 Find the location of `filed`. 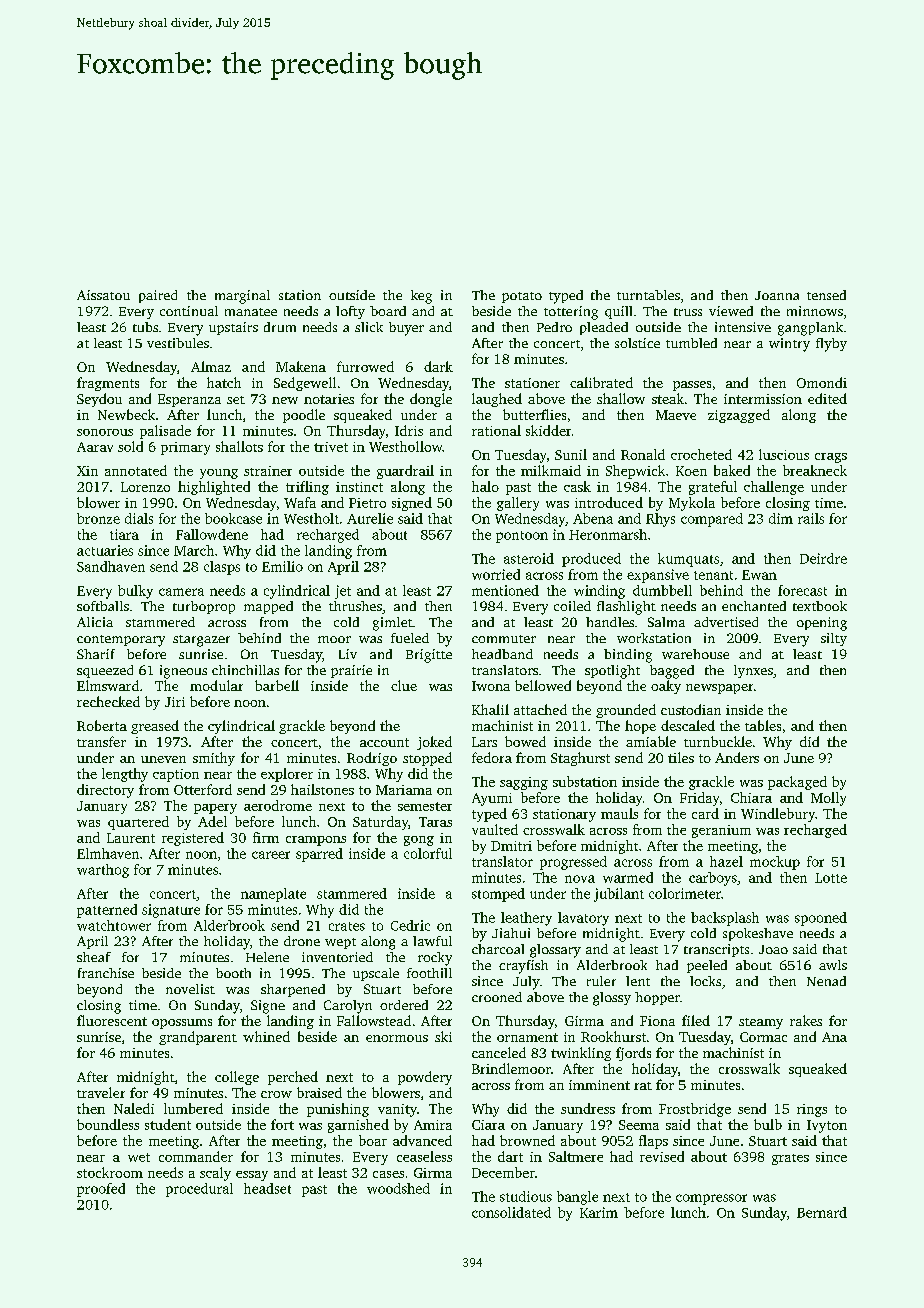

filed is located at coordinates (696, 1020).
